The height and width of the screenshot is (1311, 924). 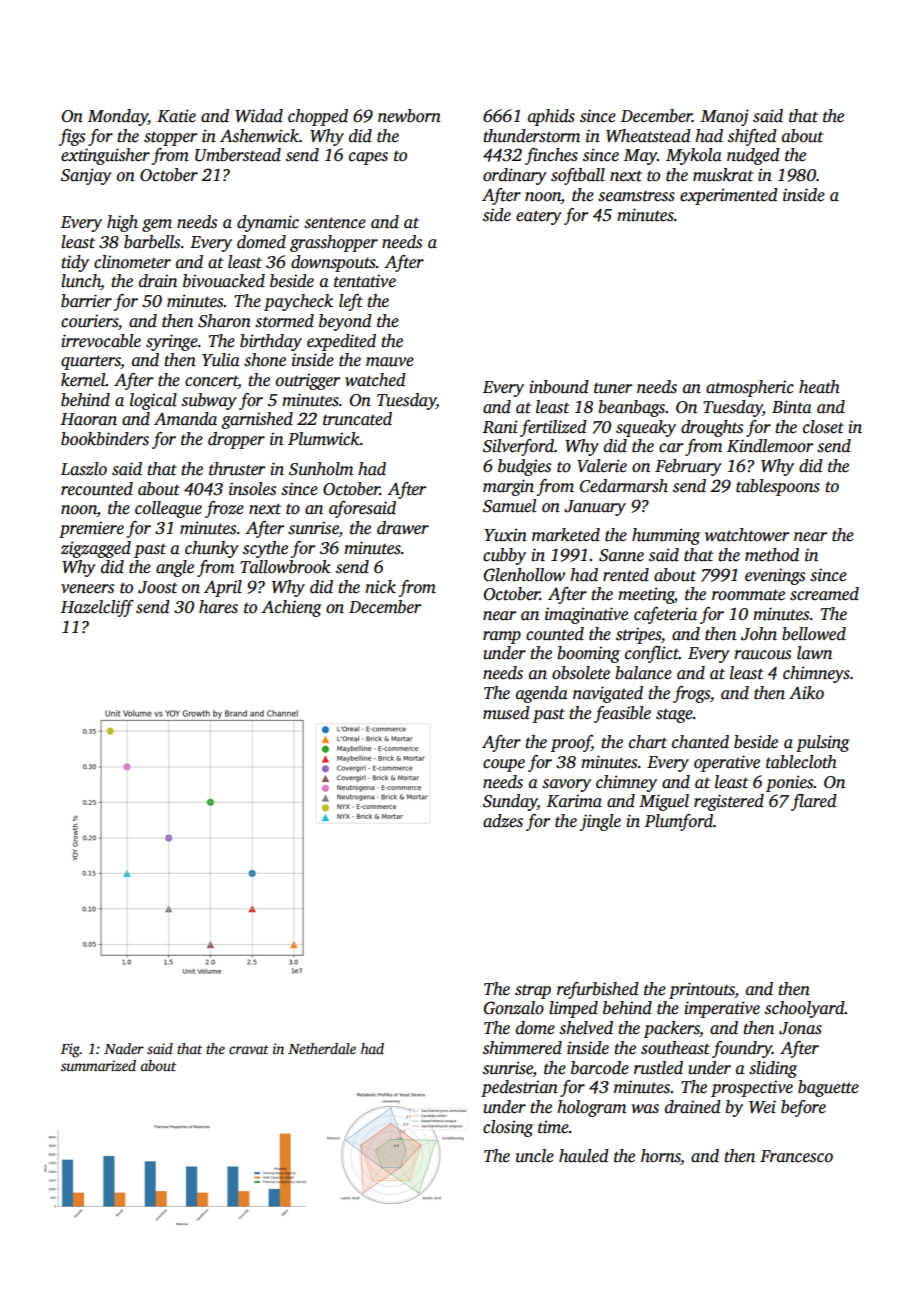 What do you see at coordinates (259, 116) in the screenshot?
I see `Widad` at bounding box center [259, 116].
